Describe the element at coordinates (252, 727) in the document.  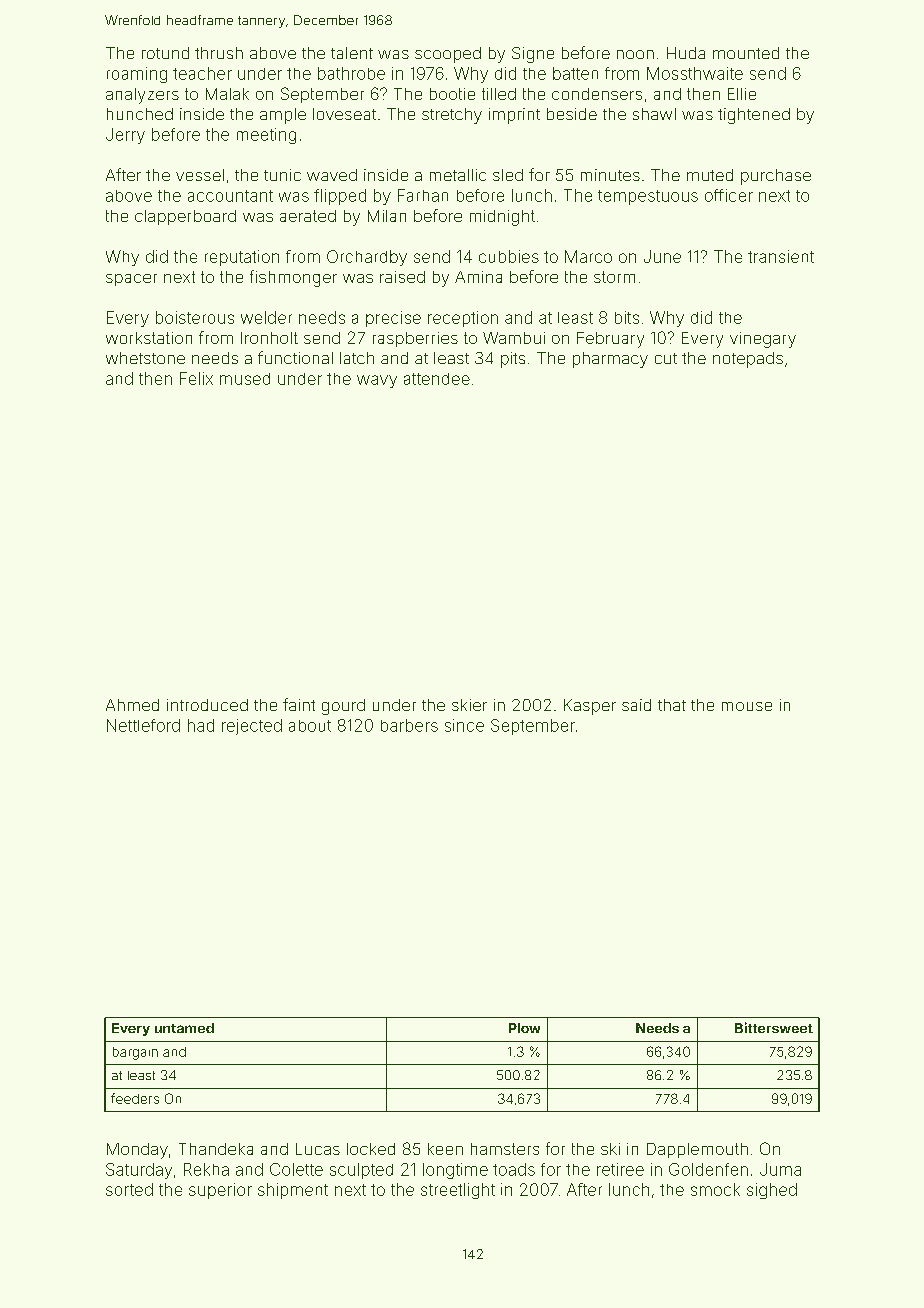
I see `rejected` at that location.
